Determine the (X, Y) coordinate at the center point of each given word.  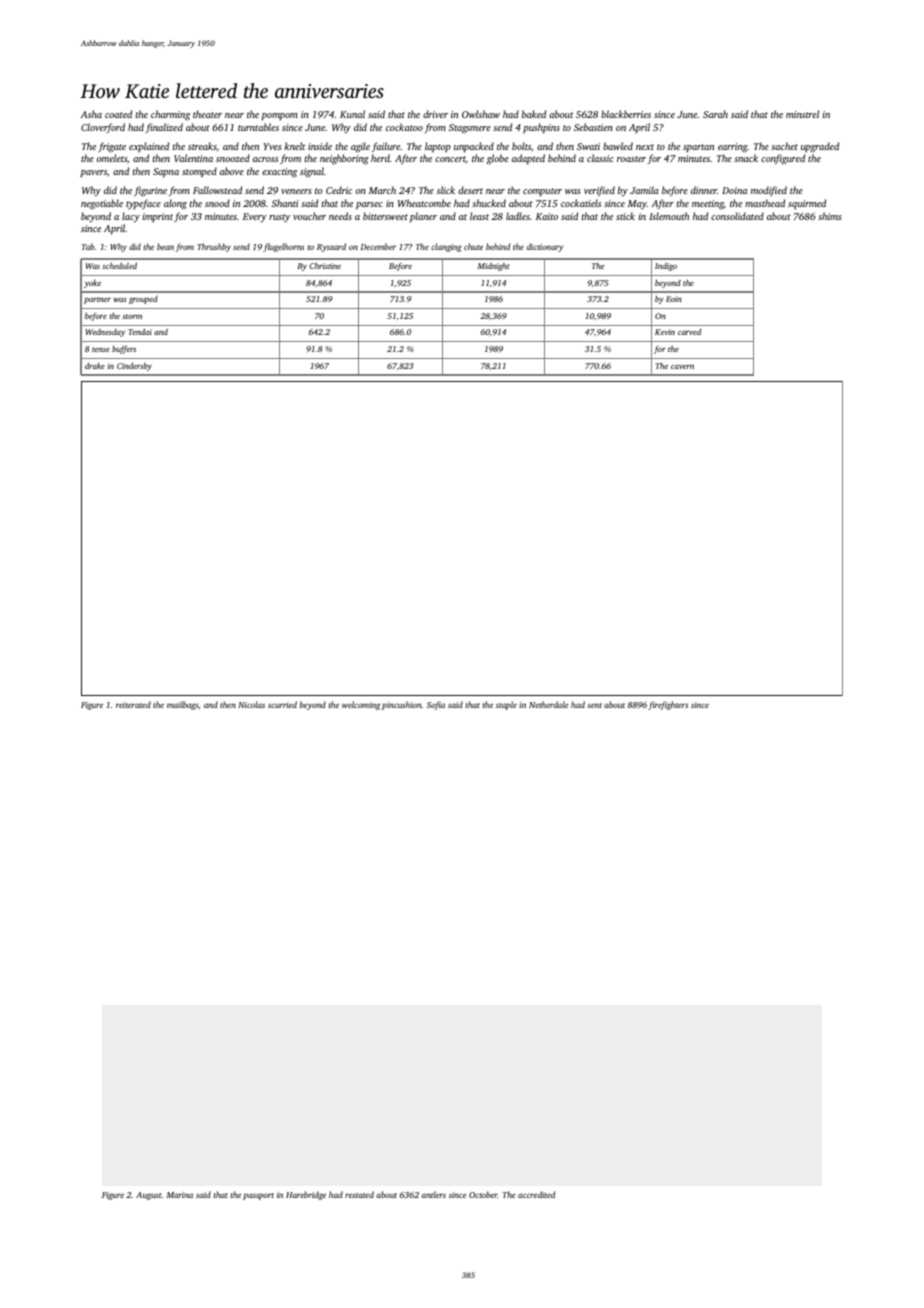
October (483, 1194)
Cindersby (134, 367)
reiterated (133, 704)
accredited (536, 1194)
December (378, 246)
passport (258, 1196)
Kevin (665, 332)
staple (506, 705)
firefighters (668, 705)
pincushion (402, 705)
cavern (682, 367)
